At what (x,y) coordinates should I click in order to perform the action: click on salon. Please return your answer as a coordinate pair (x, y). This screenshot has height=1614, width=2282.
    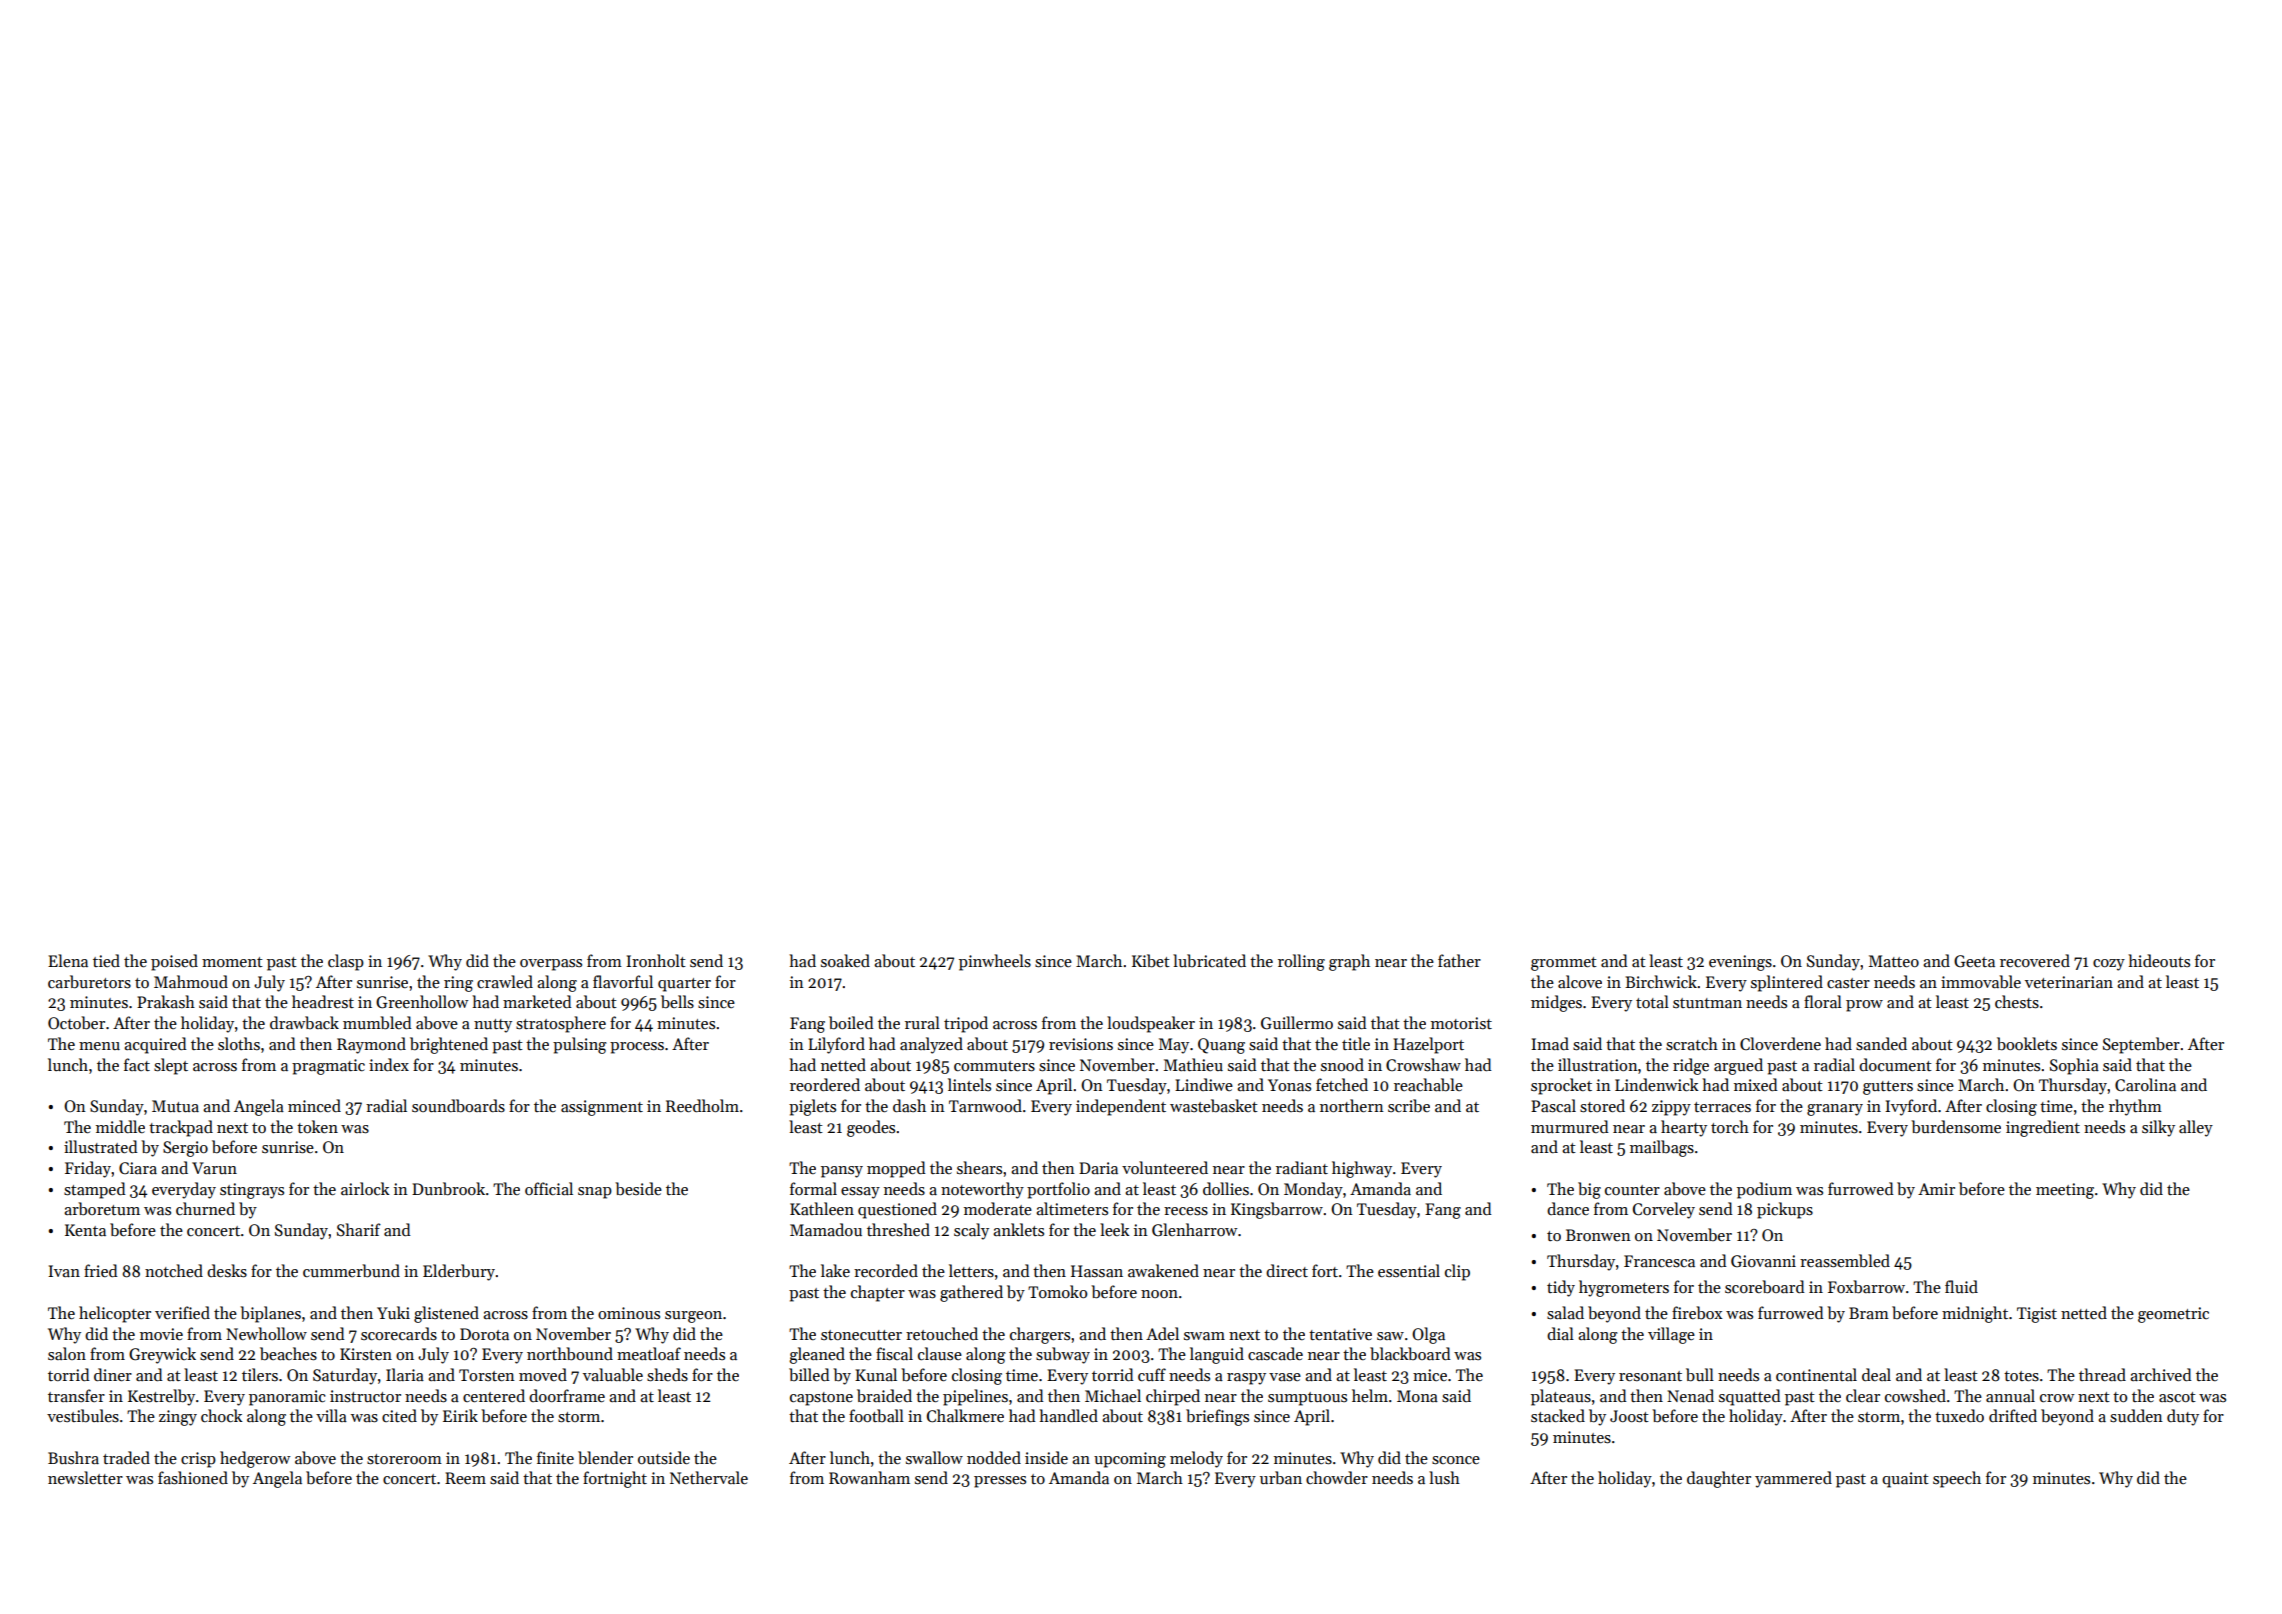
    Looking at the image, I should click on (67, 1353).
